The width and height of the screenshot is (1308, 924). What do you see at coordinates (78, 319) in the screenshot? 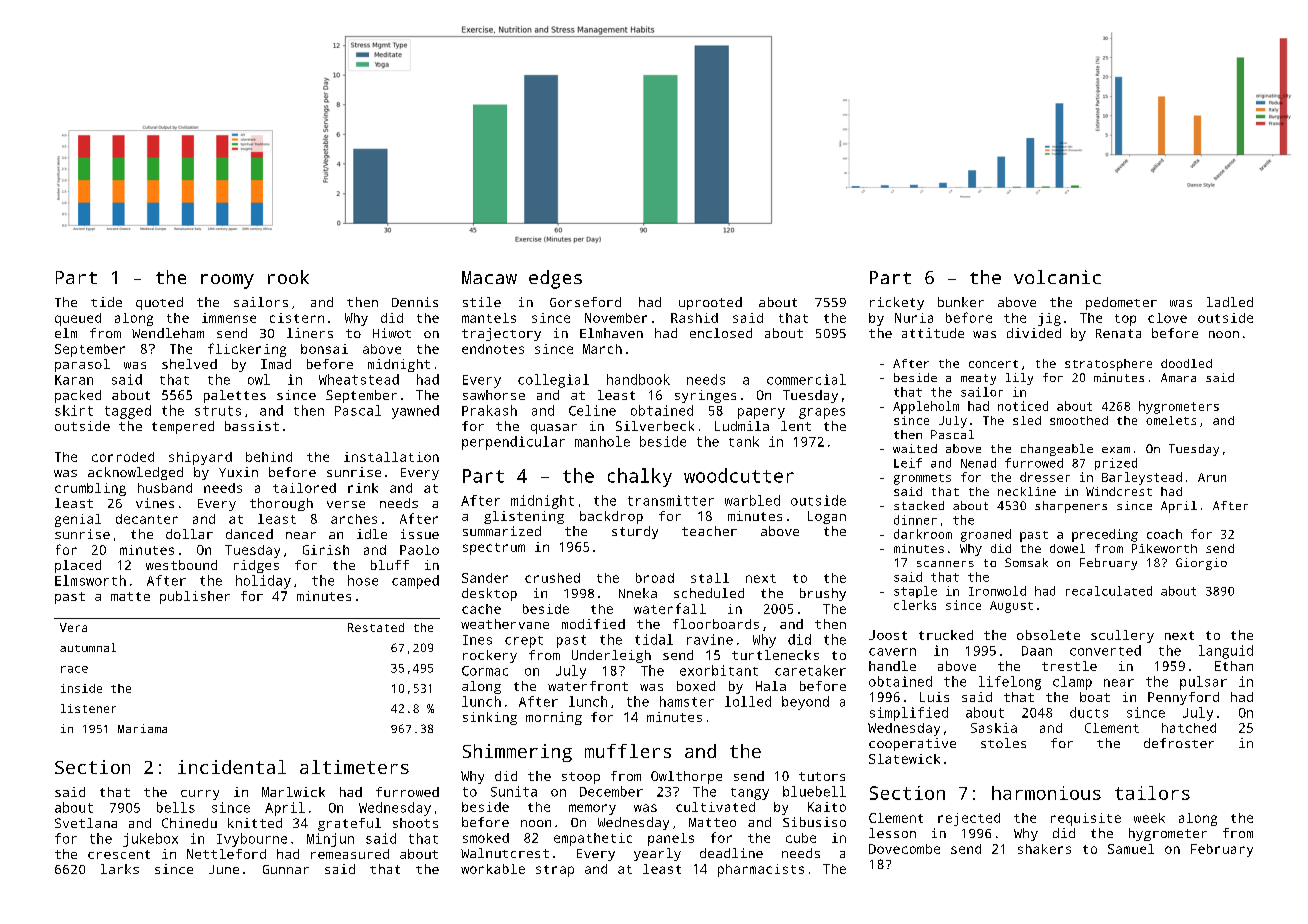
I see `queued` at bounding box center [78, 319].
